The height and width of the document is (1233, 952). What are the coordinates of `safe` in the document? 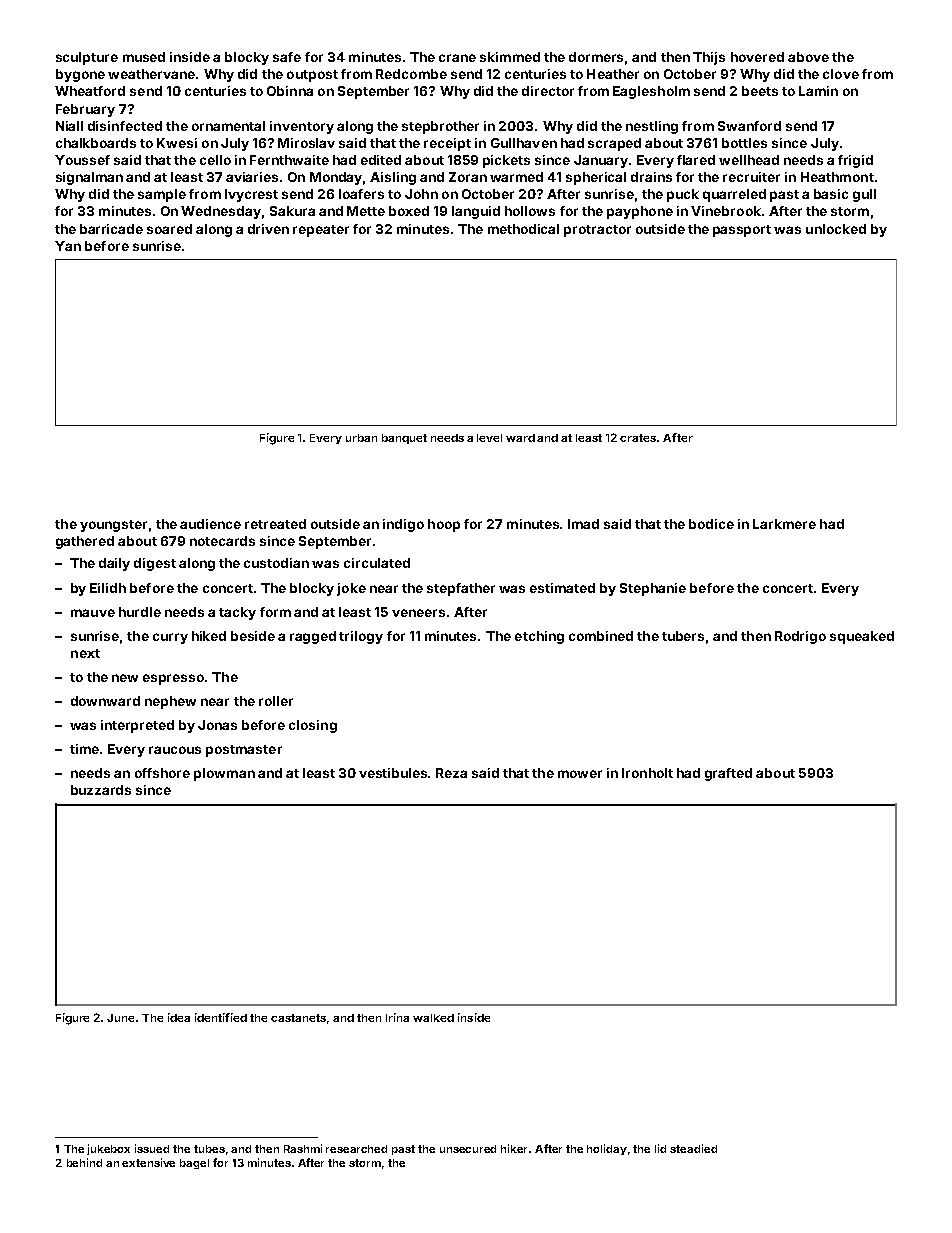 It's located at (287, 57).
